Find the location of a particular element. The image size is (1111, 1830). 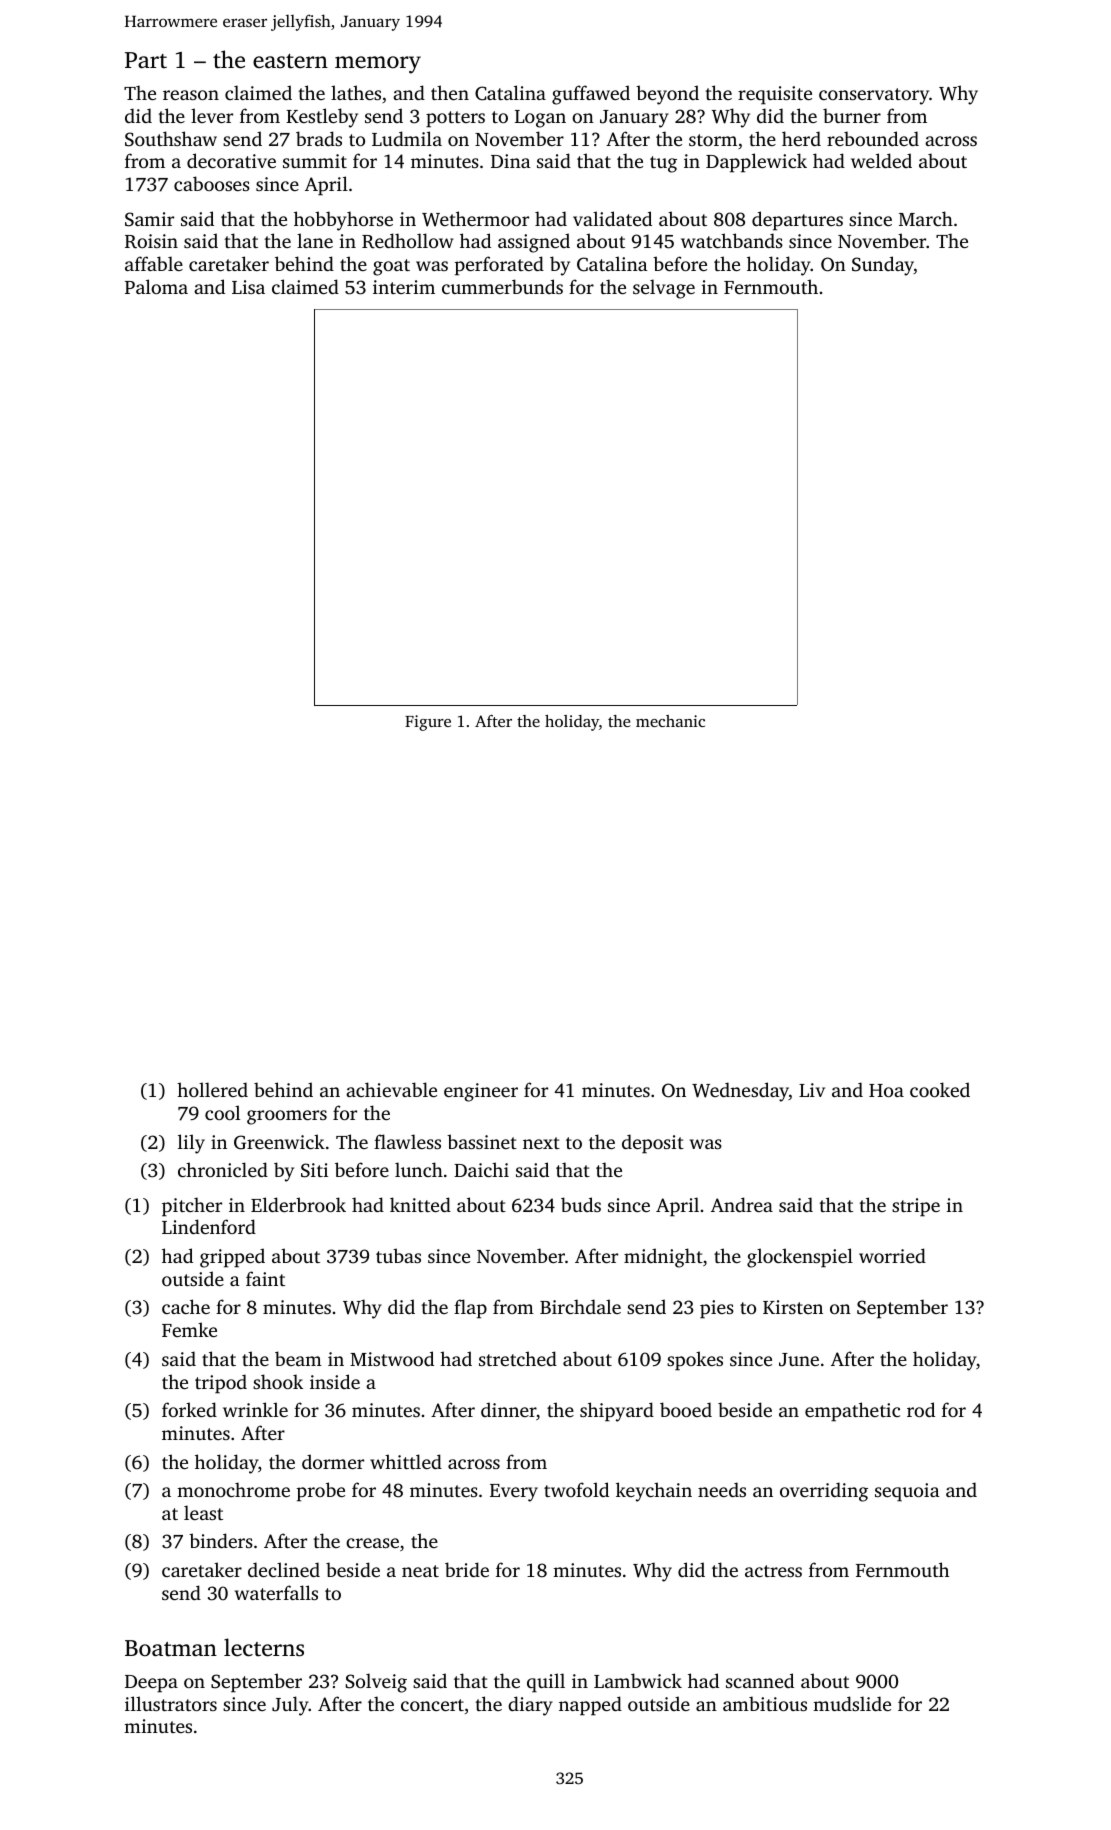

spokes is located at coordinates (695, 1361).
